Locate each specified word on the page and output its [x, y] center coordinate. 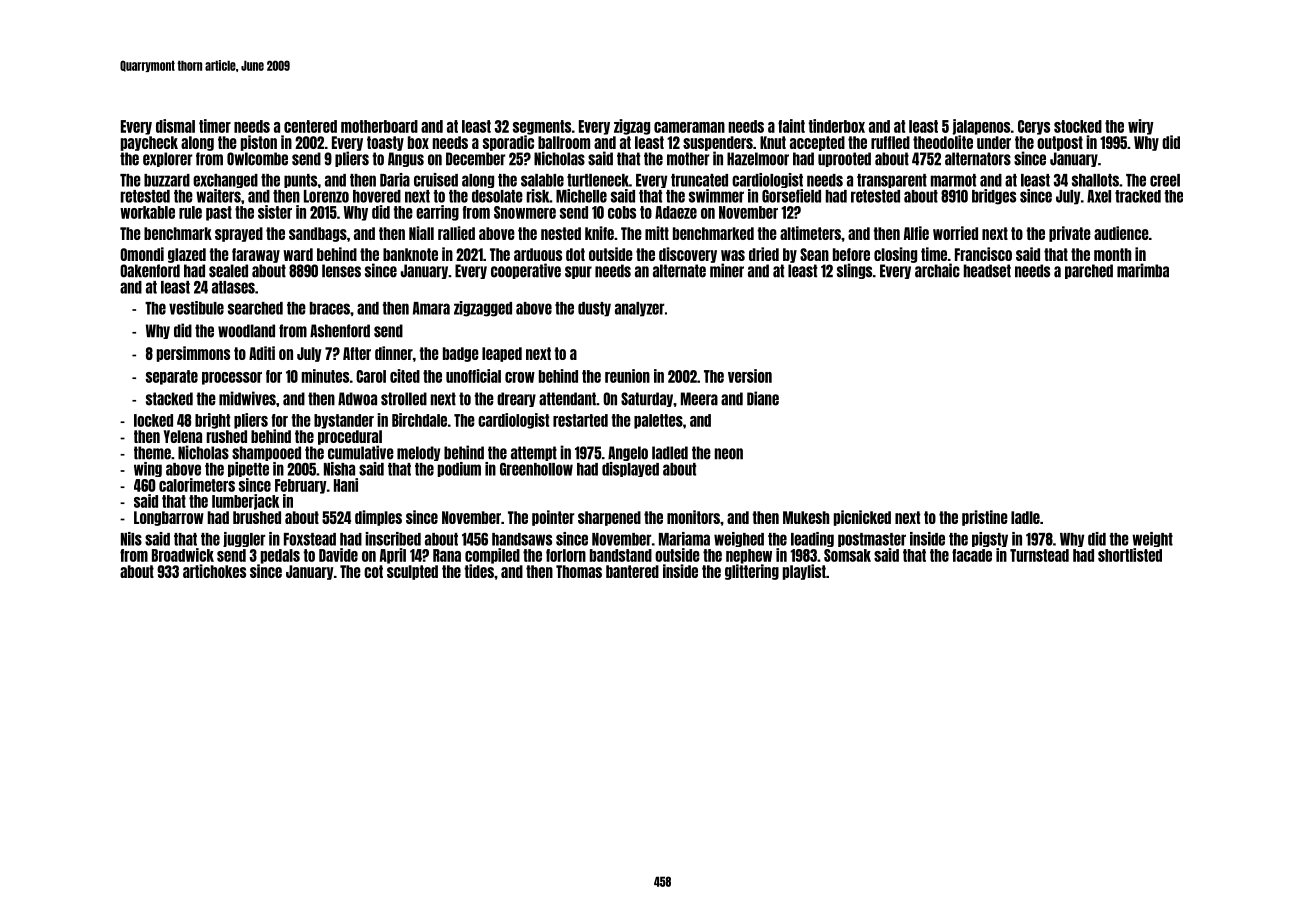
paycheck [149, 143]
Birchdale [419, 420]
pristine [985, 518]
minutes [325, 376]
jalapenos [981, 127]
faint [791, 126]
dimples [378, 518]
